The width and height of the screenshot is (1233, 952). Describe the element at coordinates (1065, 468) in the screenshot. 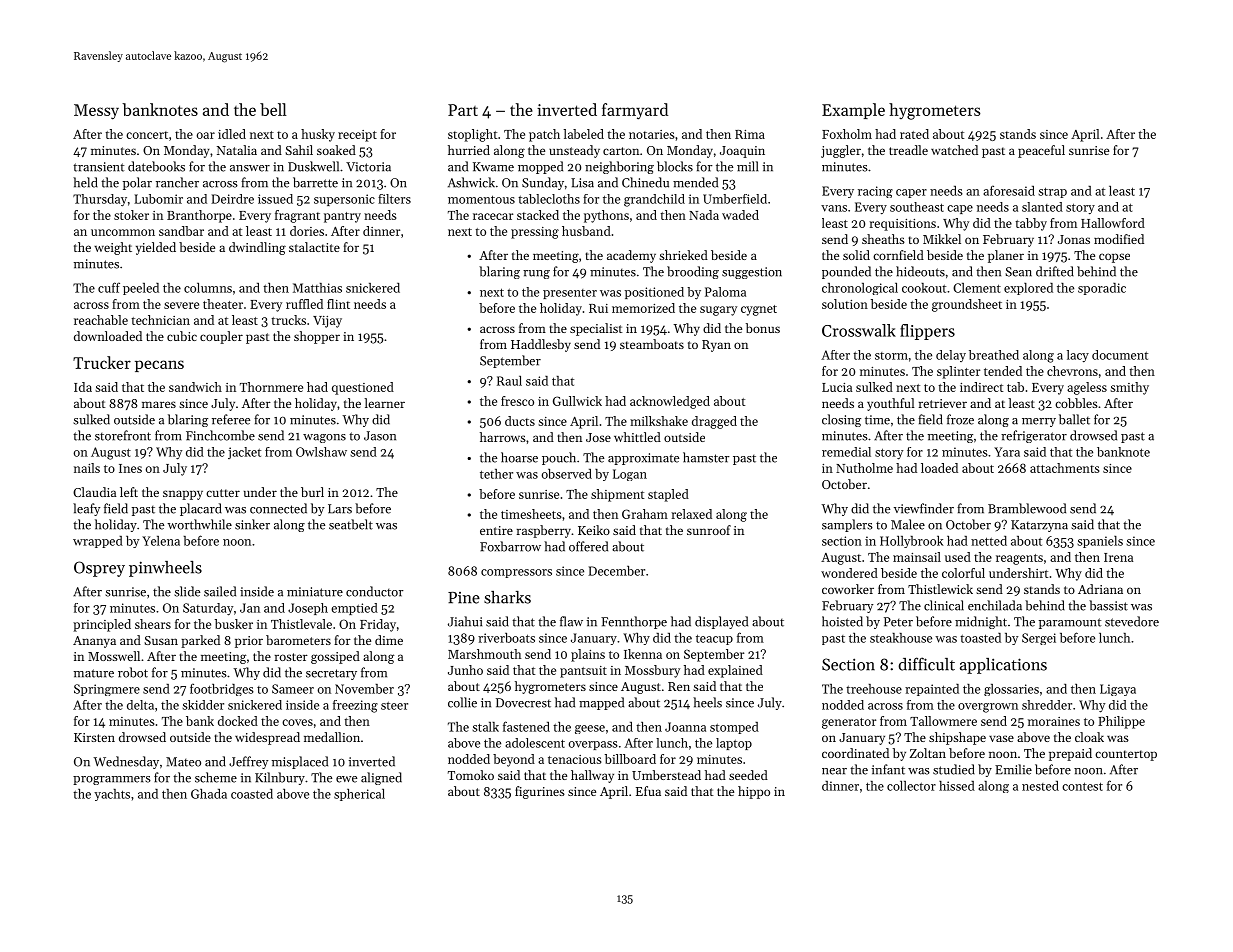

I see `attachments` at that location.
